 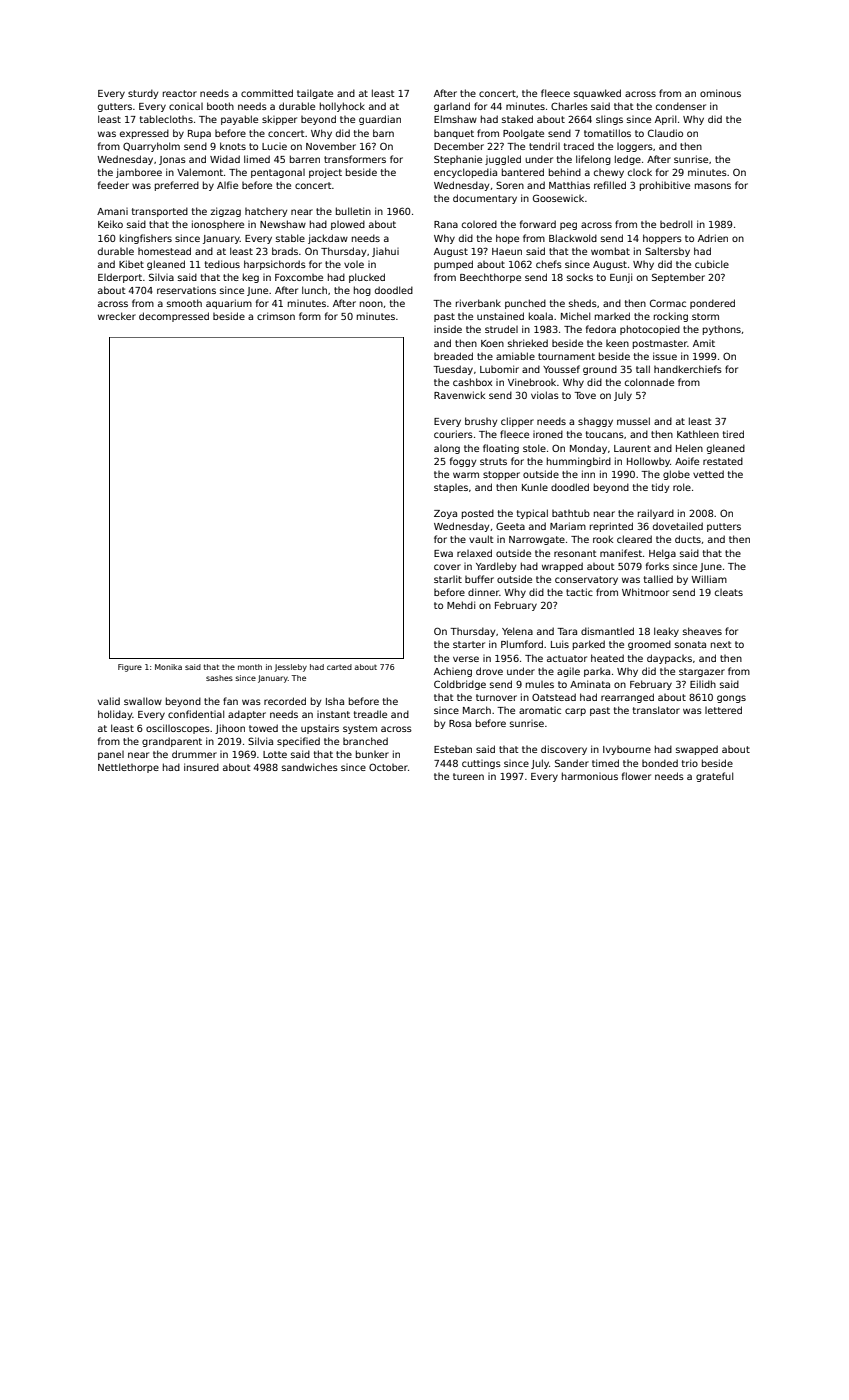 What do you see at coordinates (388, 767) in the document?
I see `October` at bounding box center [388, 767].
